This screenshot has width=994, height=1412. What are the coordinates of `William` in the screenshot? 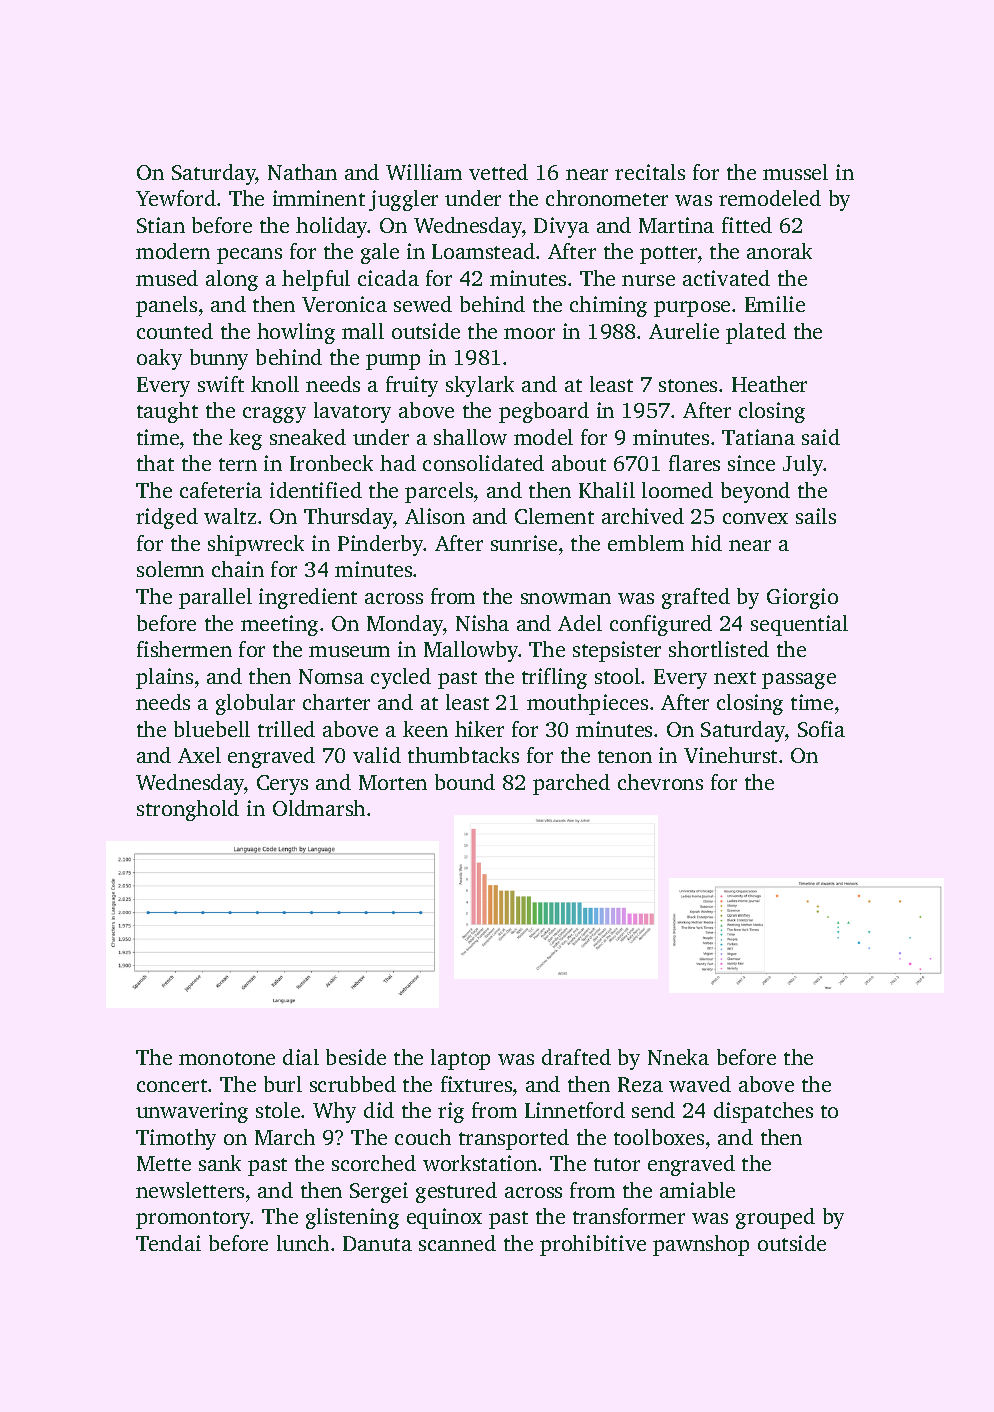 It's located at (424, 172).
